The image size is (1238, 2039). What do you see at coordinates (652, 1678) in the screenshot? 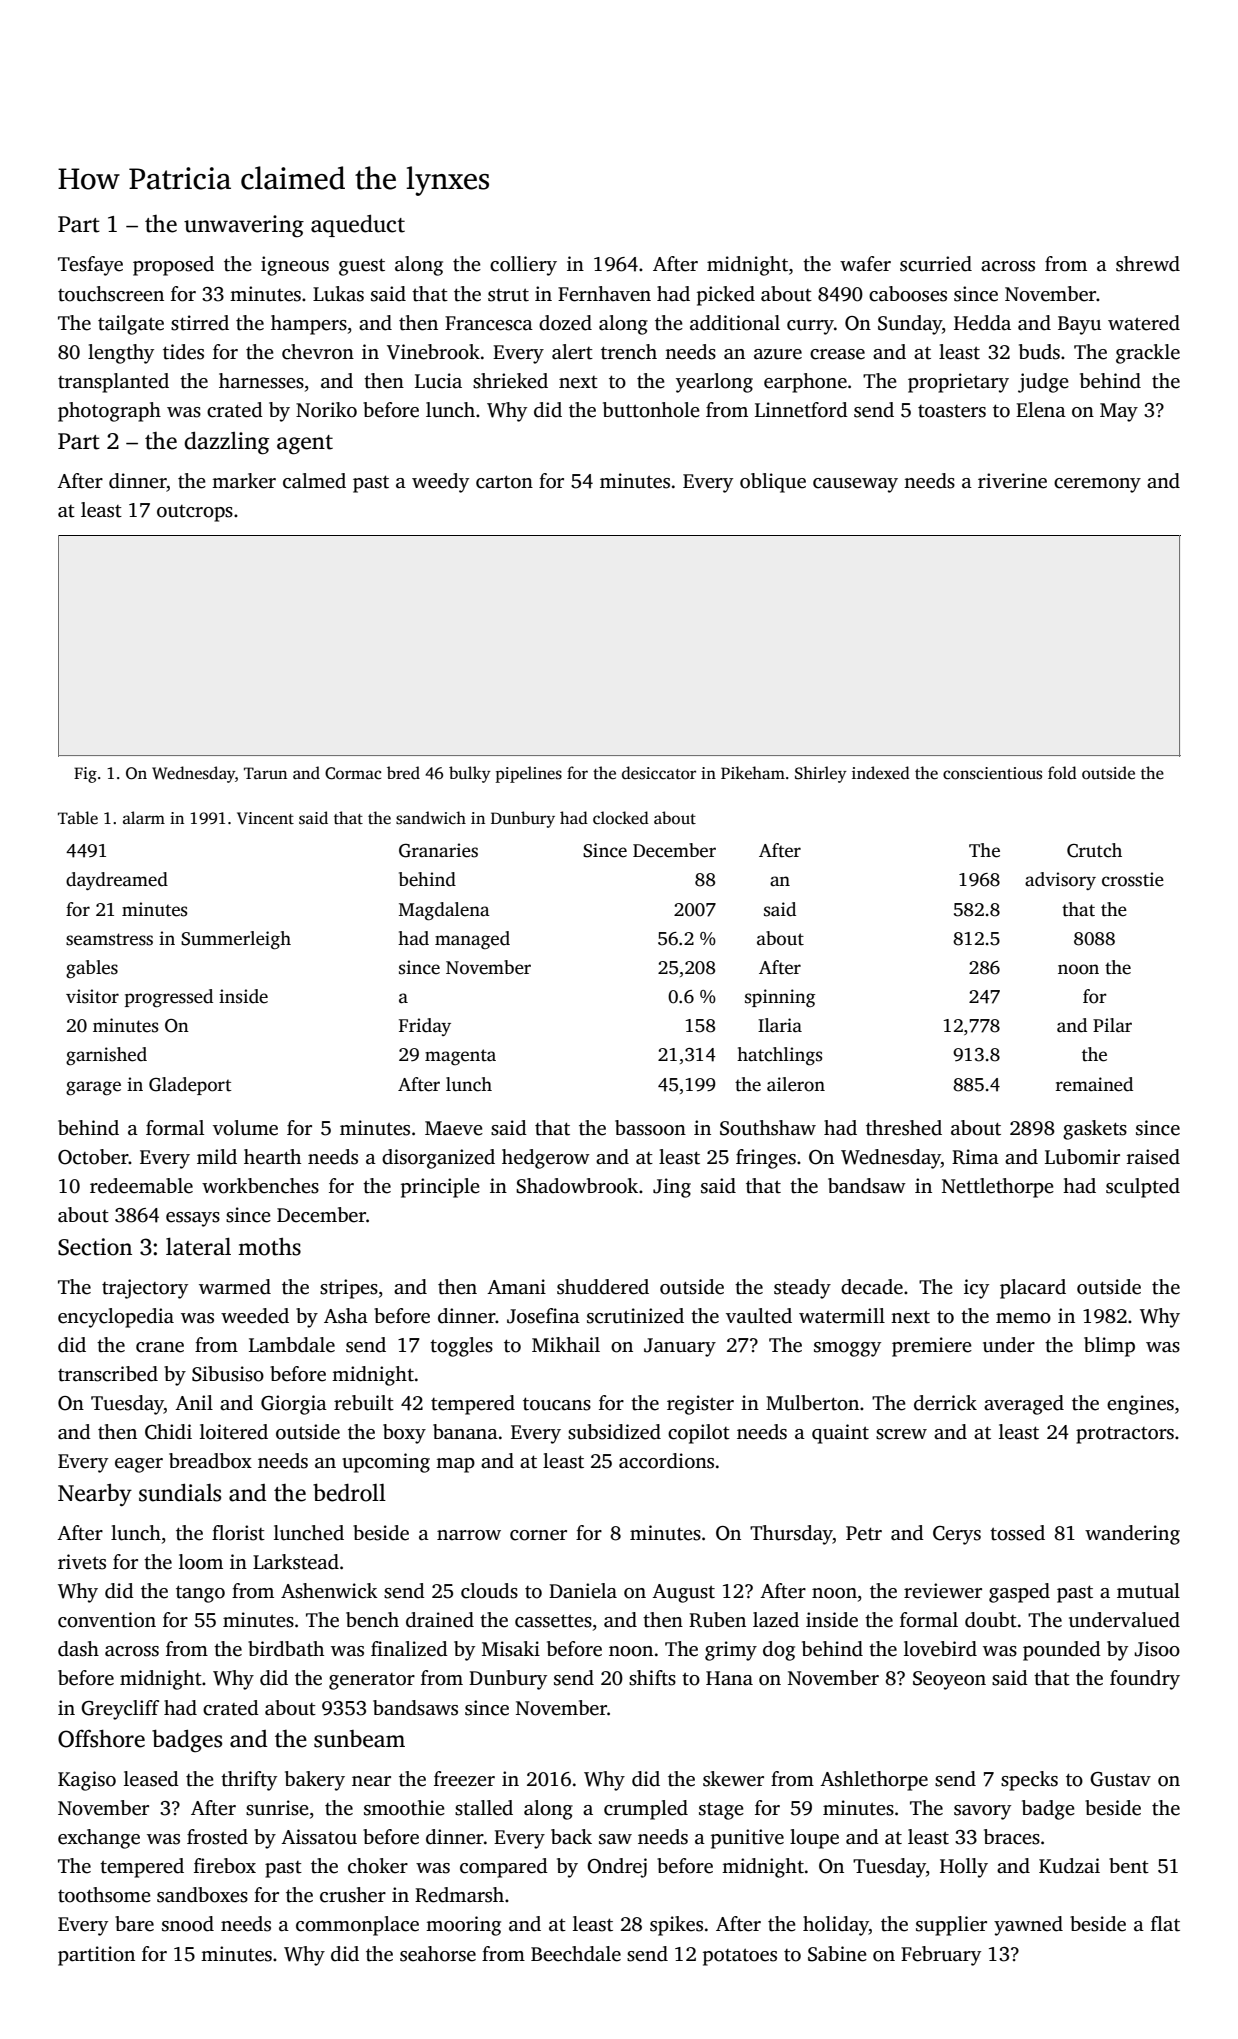
I see `shifts` at bounding box center [652, 1678].
